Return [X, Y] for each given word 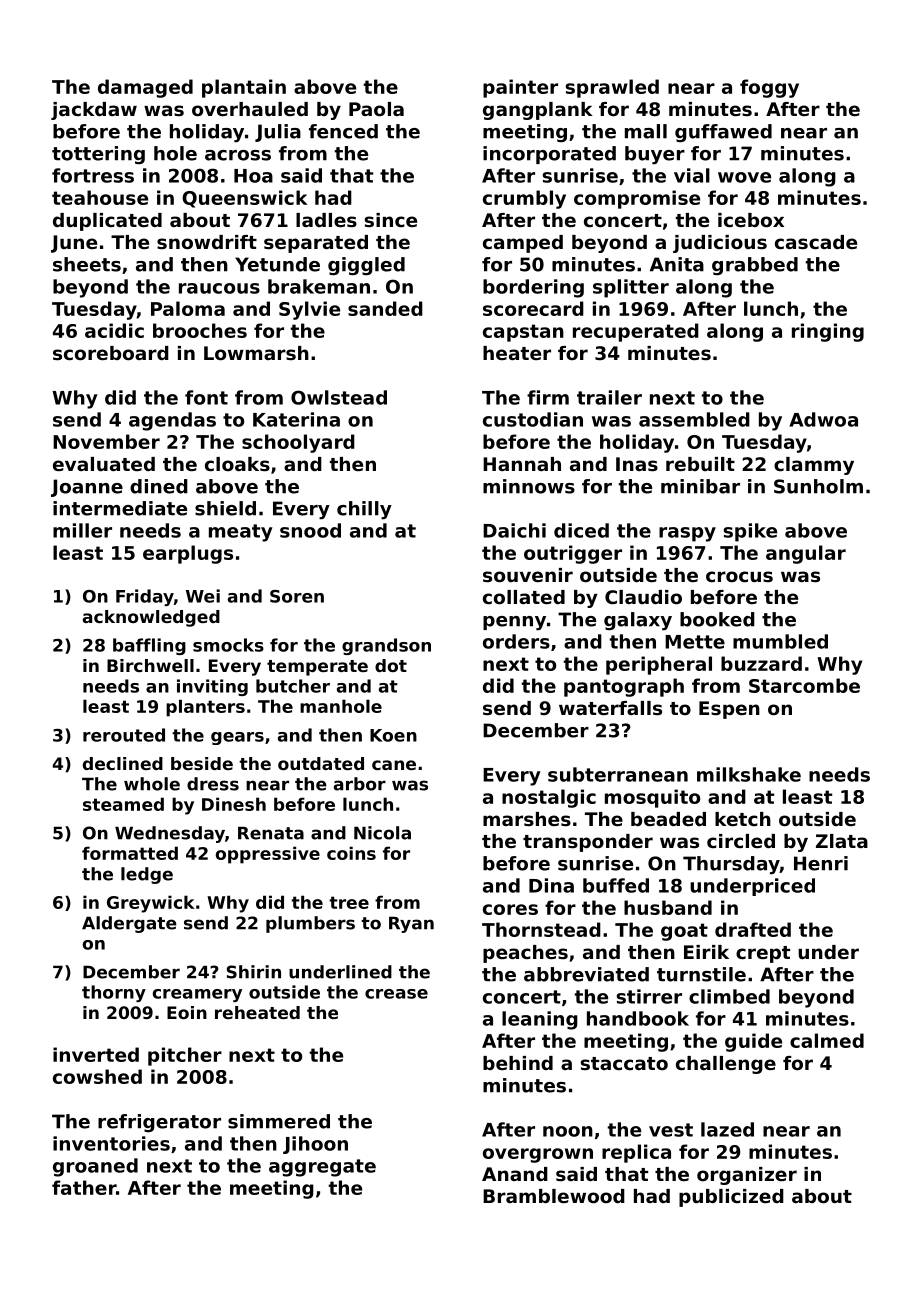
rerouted [124, 735]
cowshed [97, 1076]
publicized [731, 1198]
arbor [360, 784]
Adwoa [823, 419]
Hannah [522, 464]
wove [744, 177]
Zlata [842, 841]
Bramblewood [554, 1196]
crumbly [524, 199]
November [106, 441]
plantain [244, 88]
